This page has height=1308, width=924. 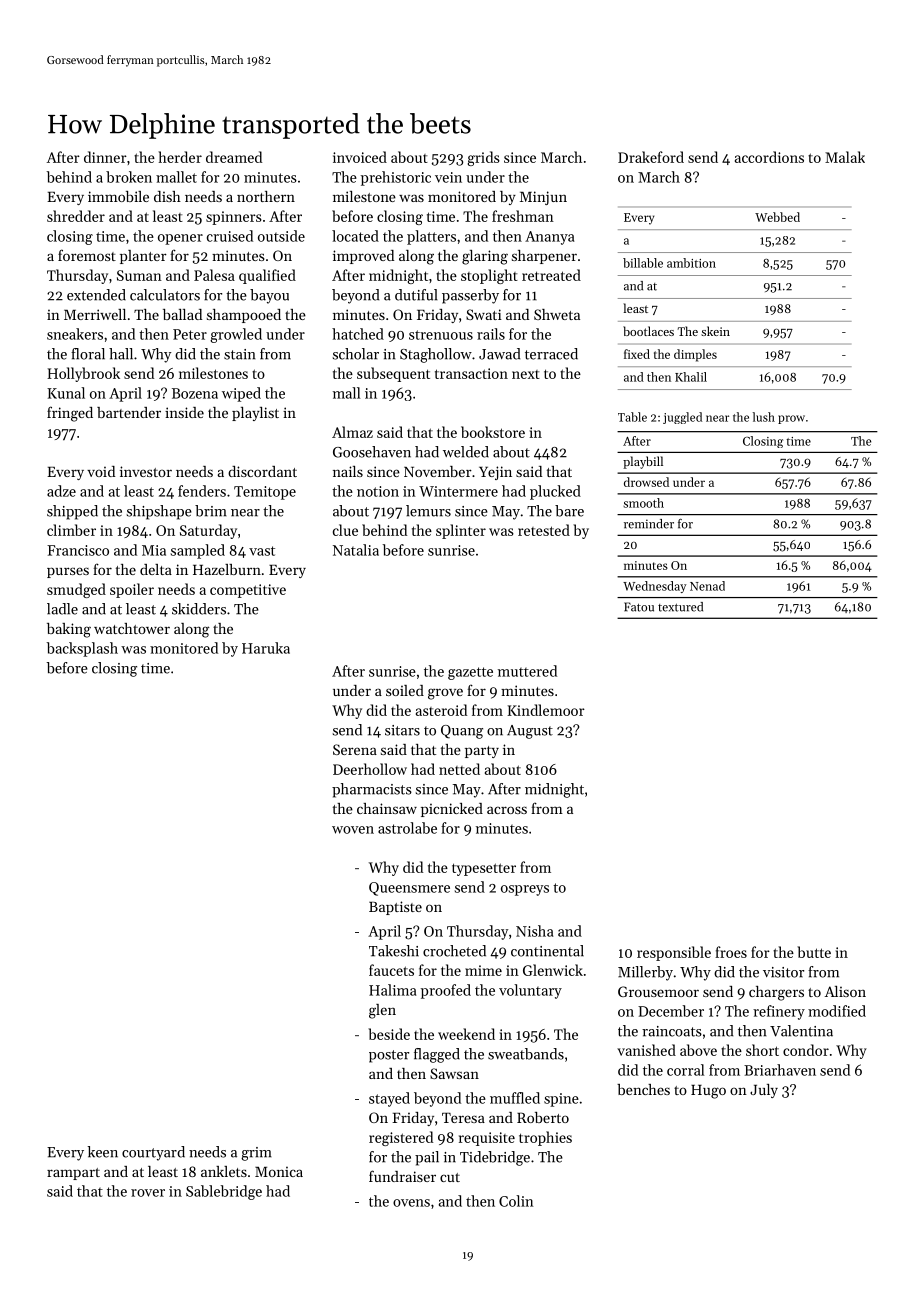 What do you see at coordinates (405, 690) in the page?
I see `soiled` at bounding box center [405, 690].
